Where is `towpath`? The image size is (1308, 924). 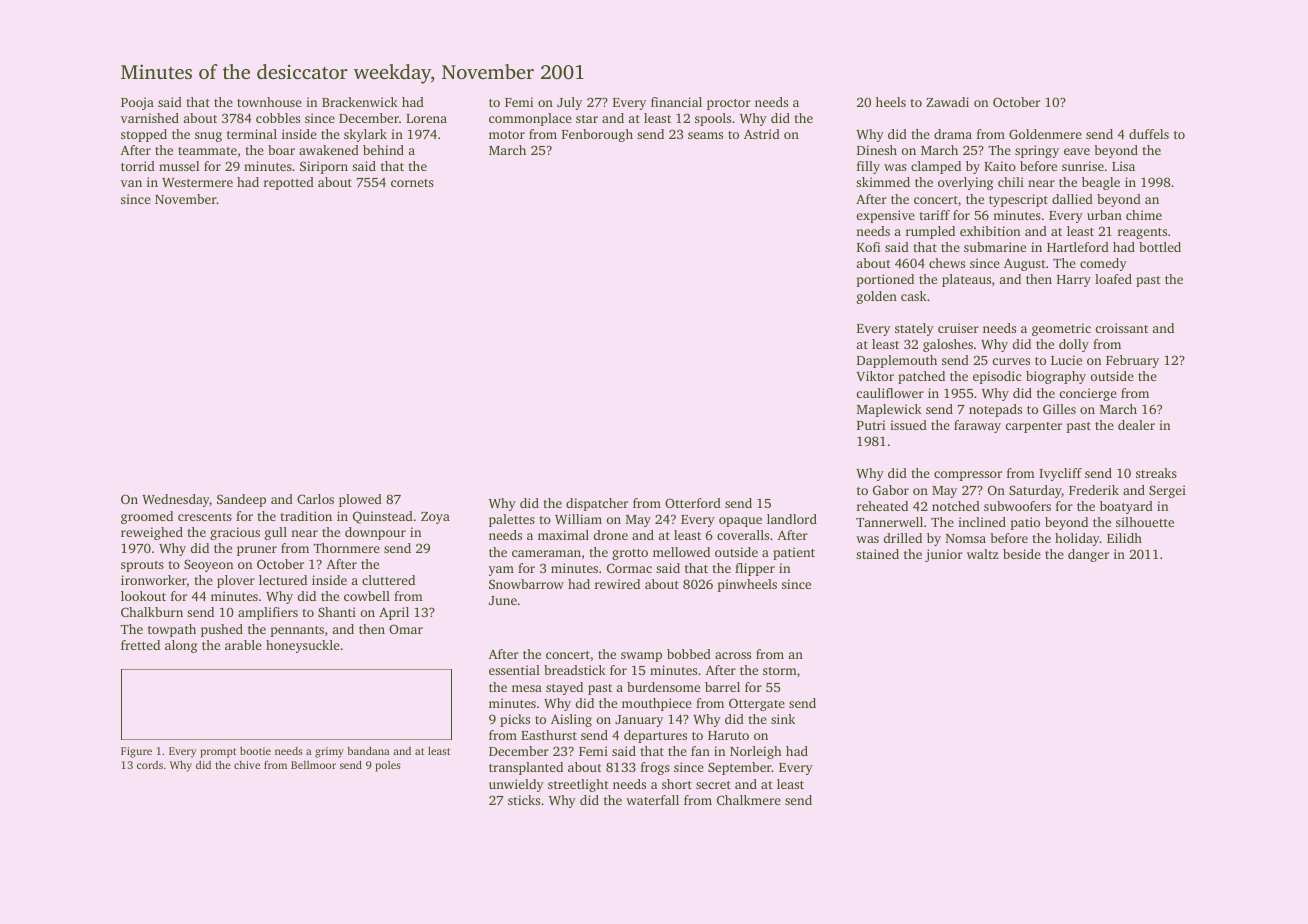 towpath is located at coordinates (172, 630).
